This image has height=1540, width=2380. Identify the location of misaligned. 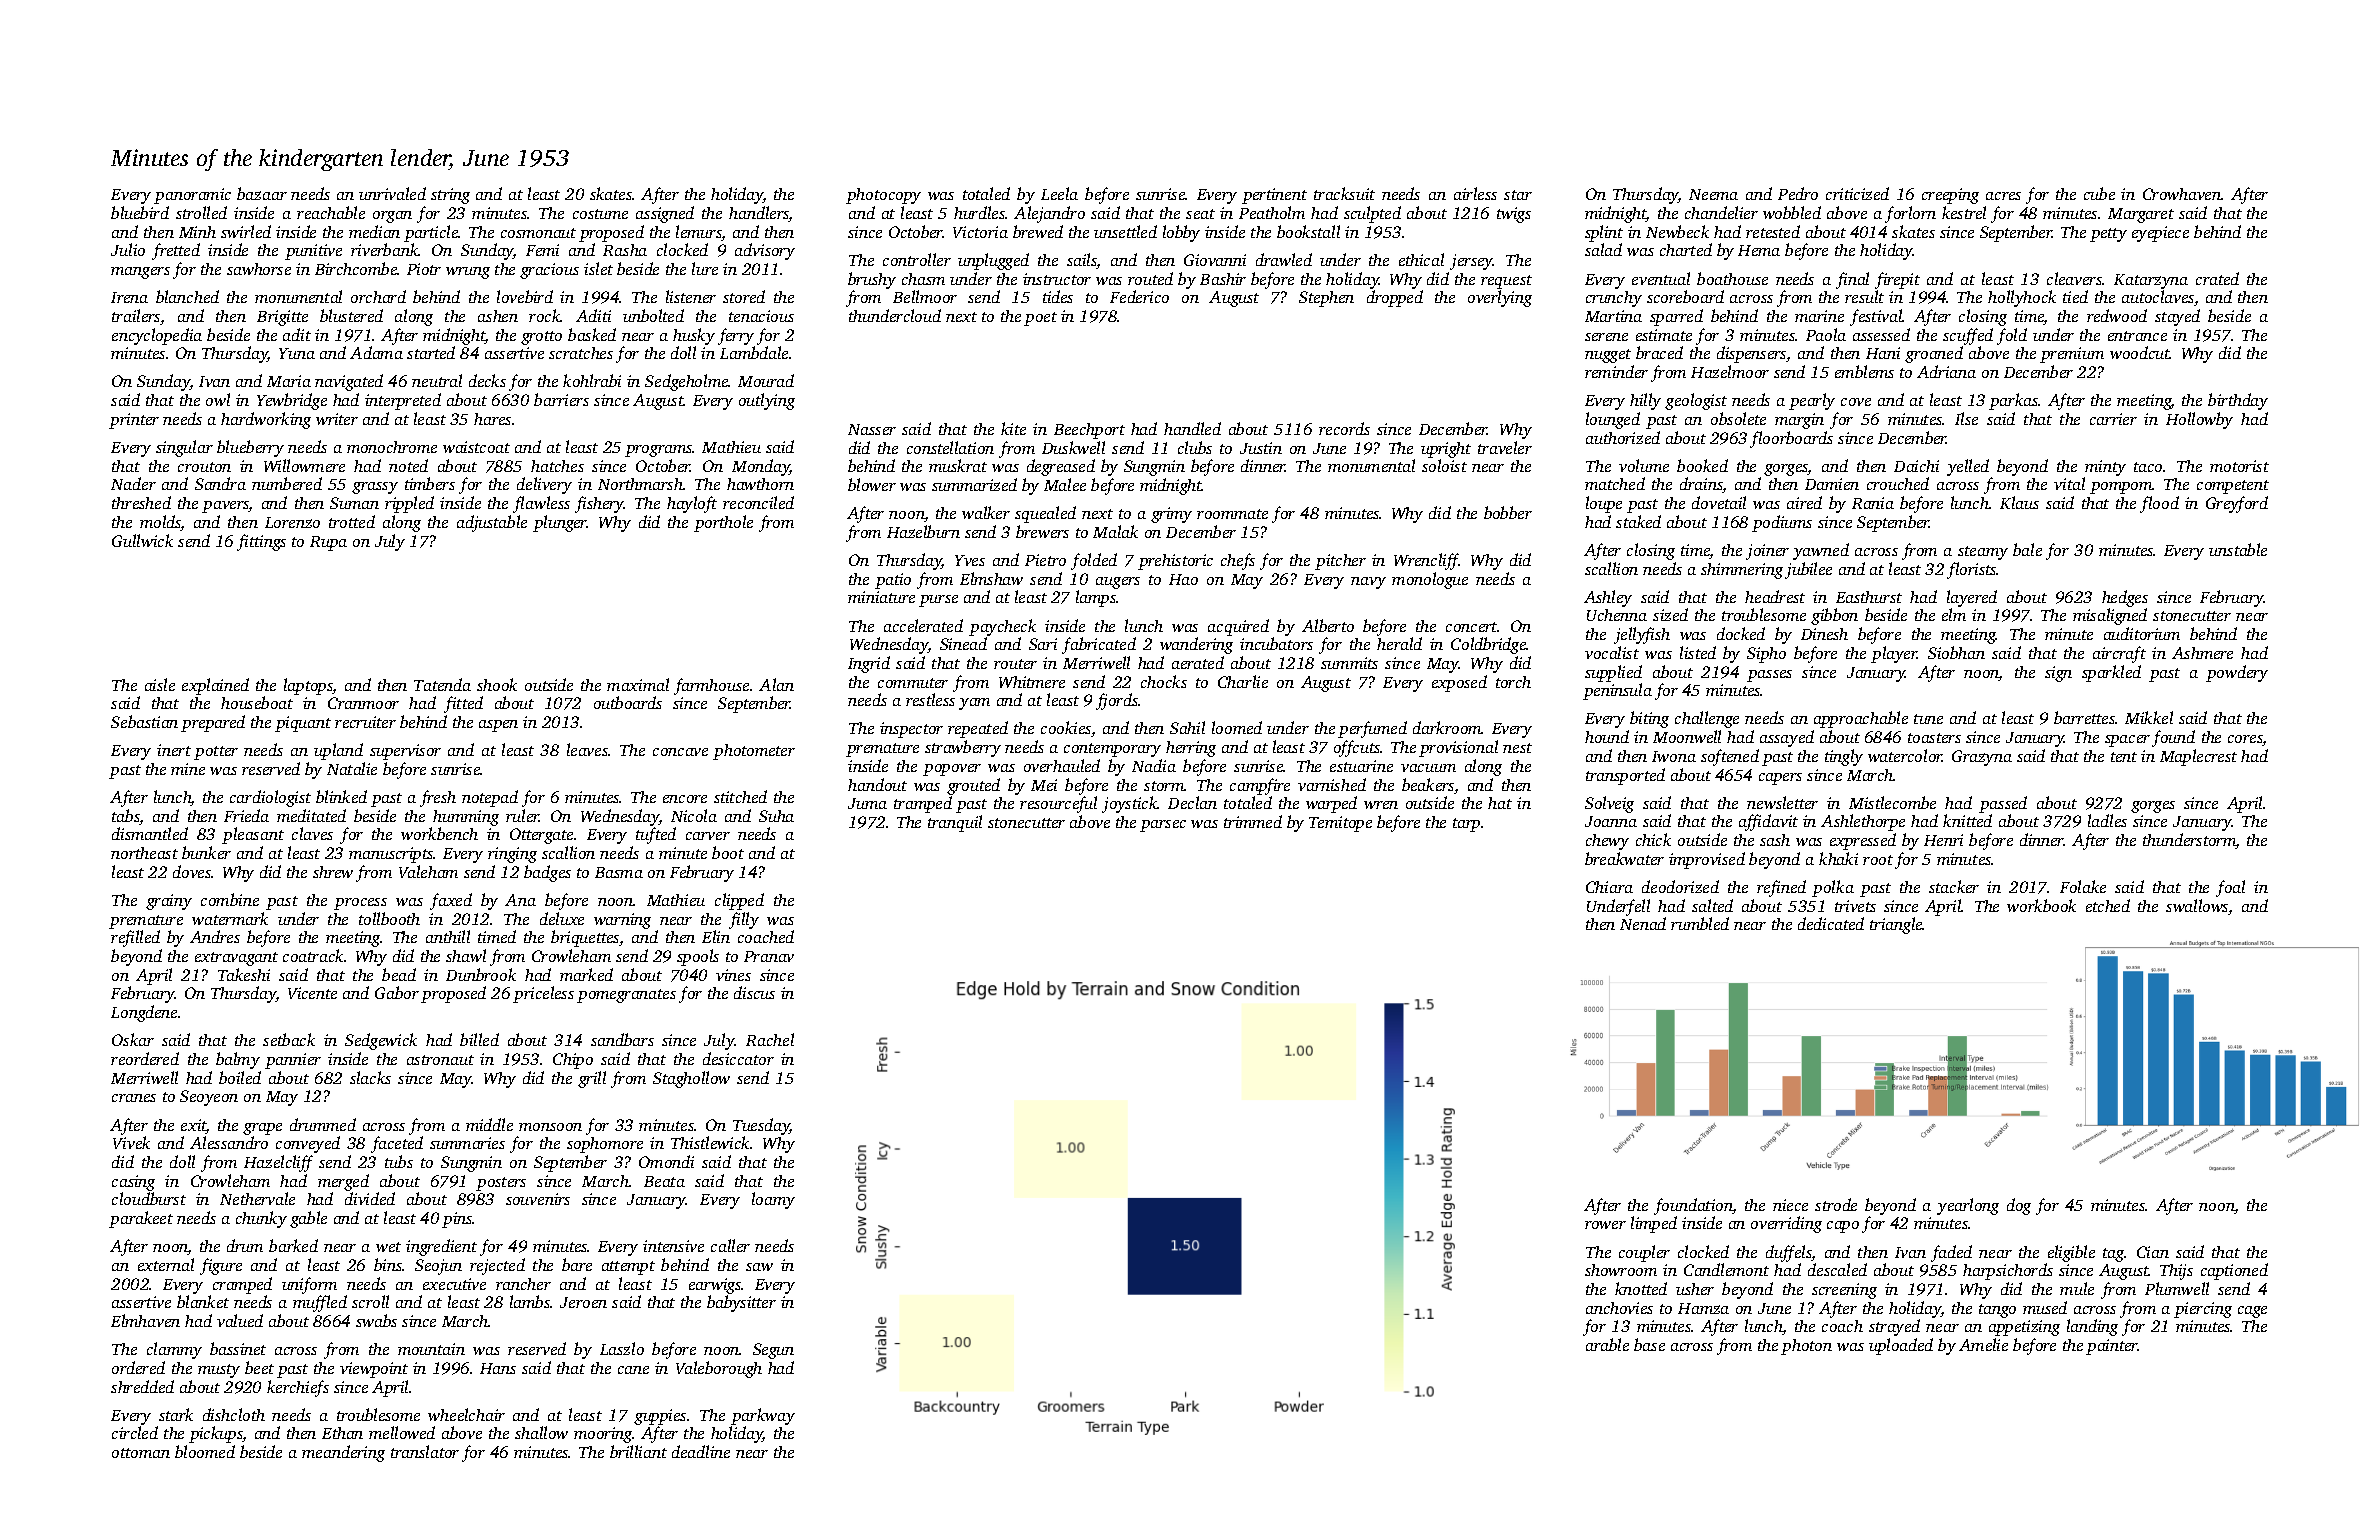
(2110, 616).
